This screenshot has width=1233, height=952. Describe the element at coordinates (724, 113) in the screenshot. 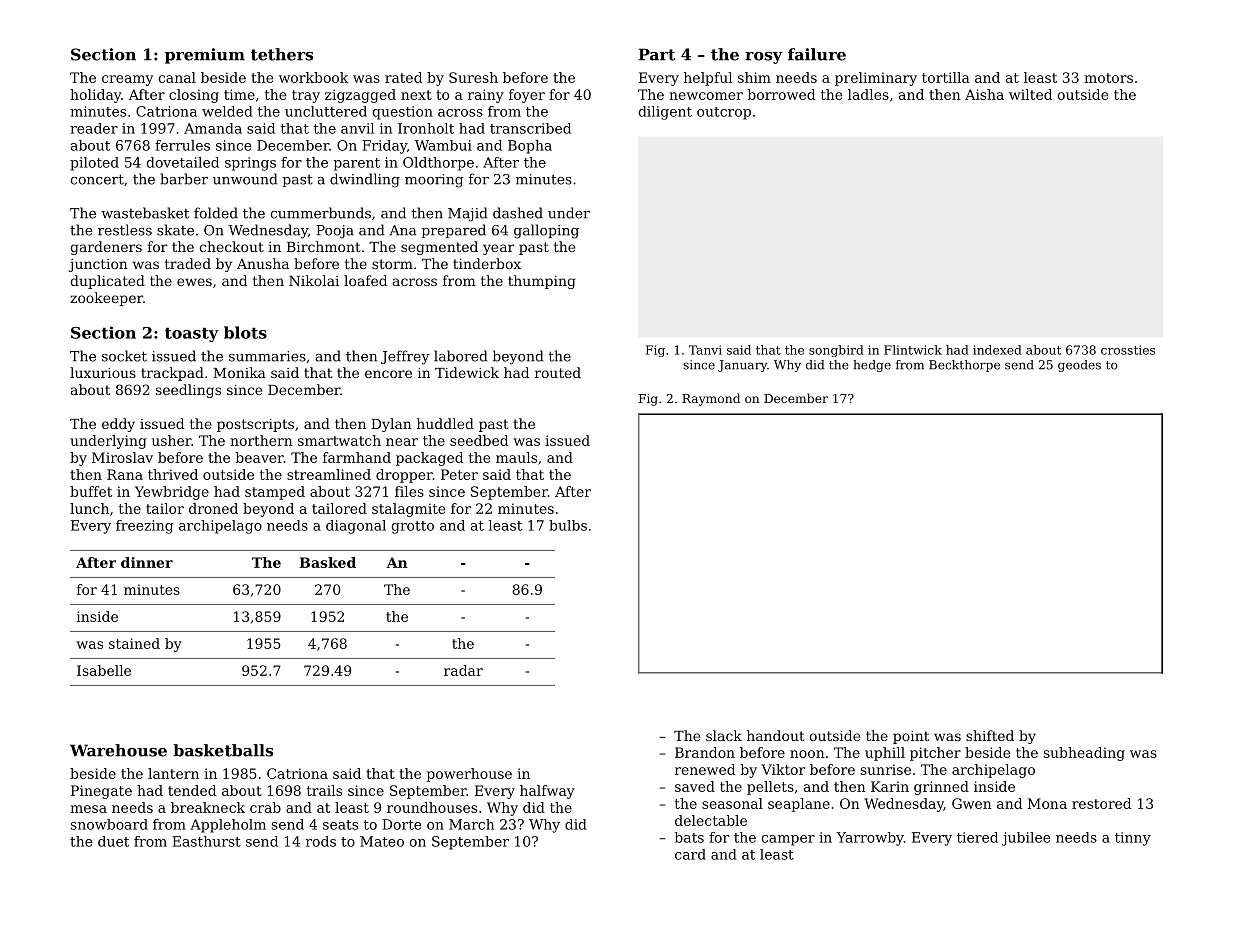

I see `outcrop` at that location.
